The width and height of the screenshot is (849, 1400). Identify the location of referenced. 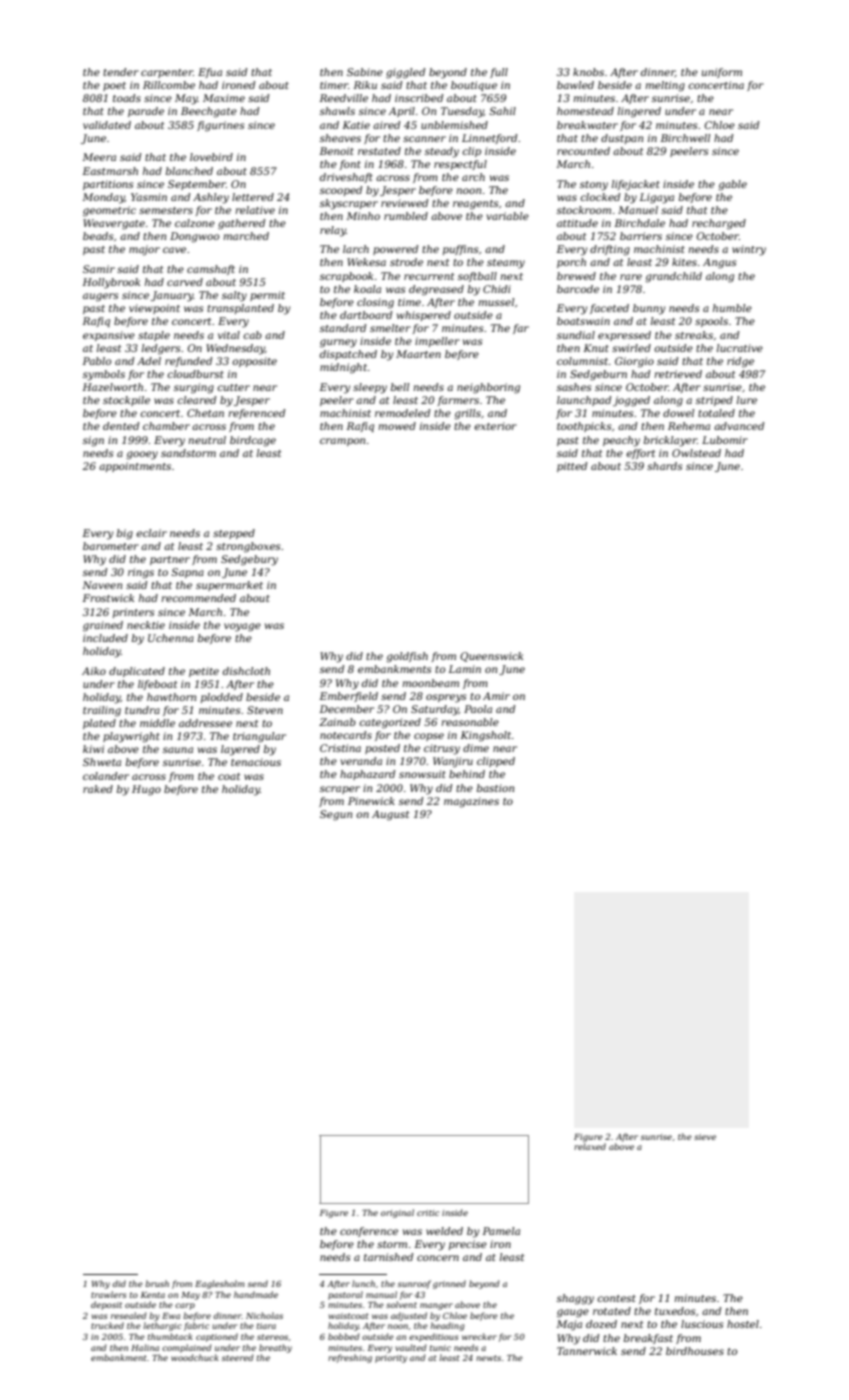
(256, 414).
